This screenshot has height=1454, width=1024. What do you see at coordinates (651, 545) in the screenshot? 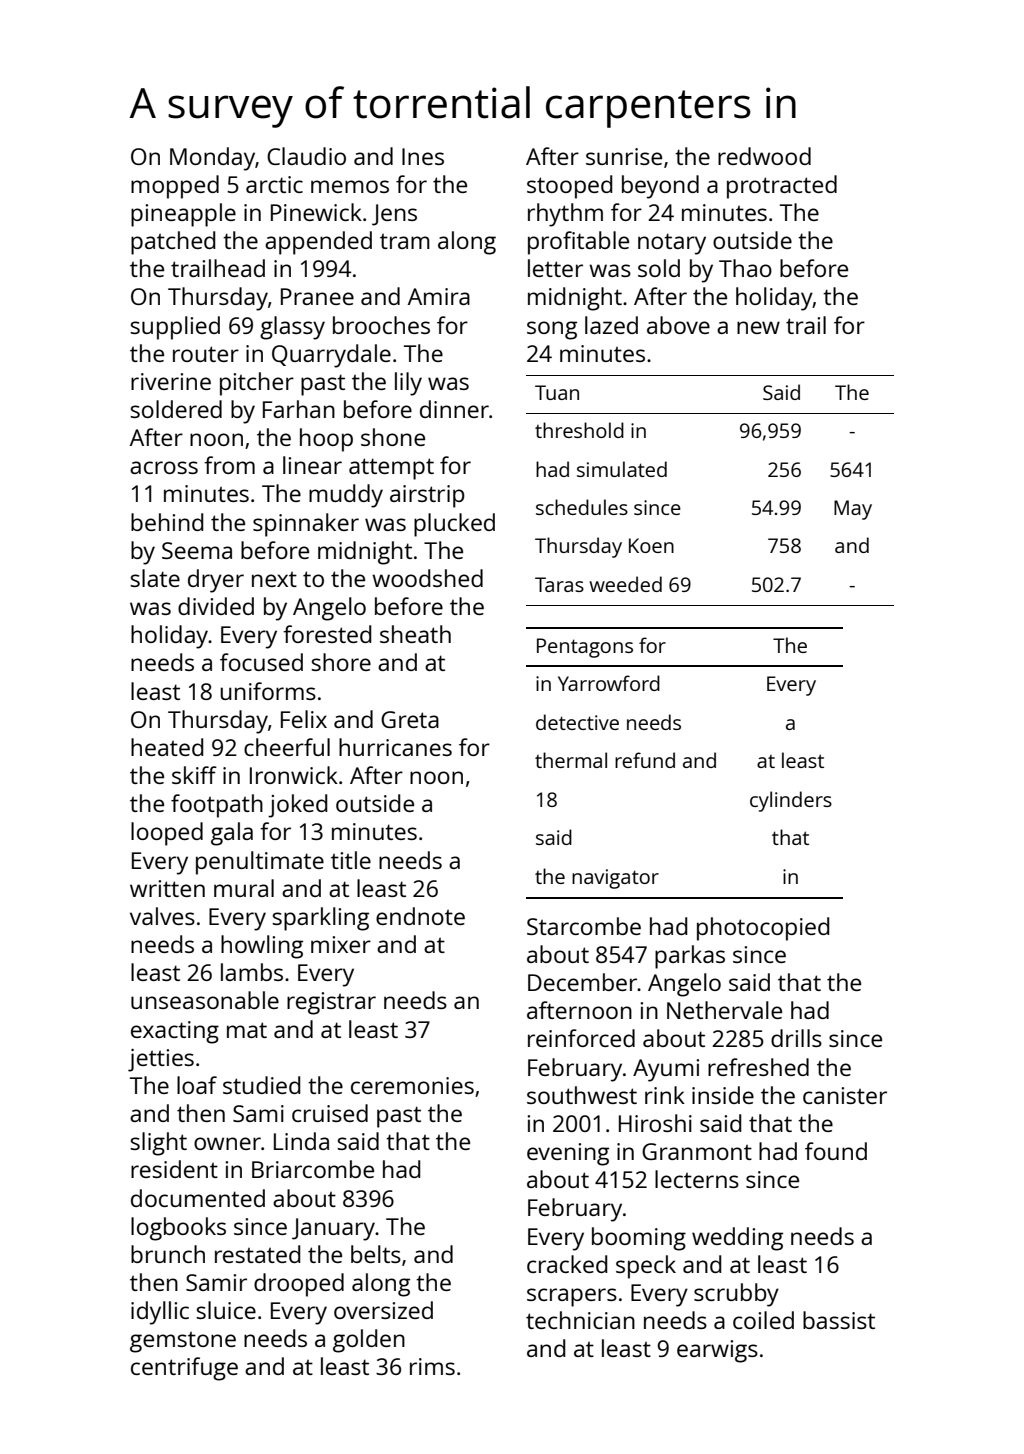
I see `Koen` at bounding box center [651, 545].
